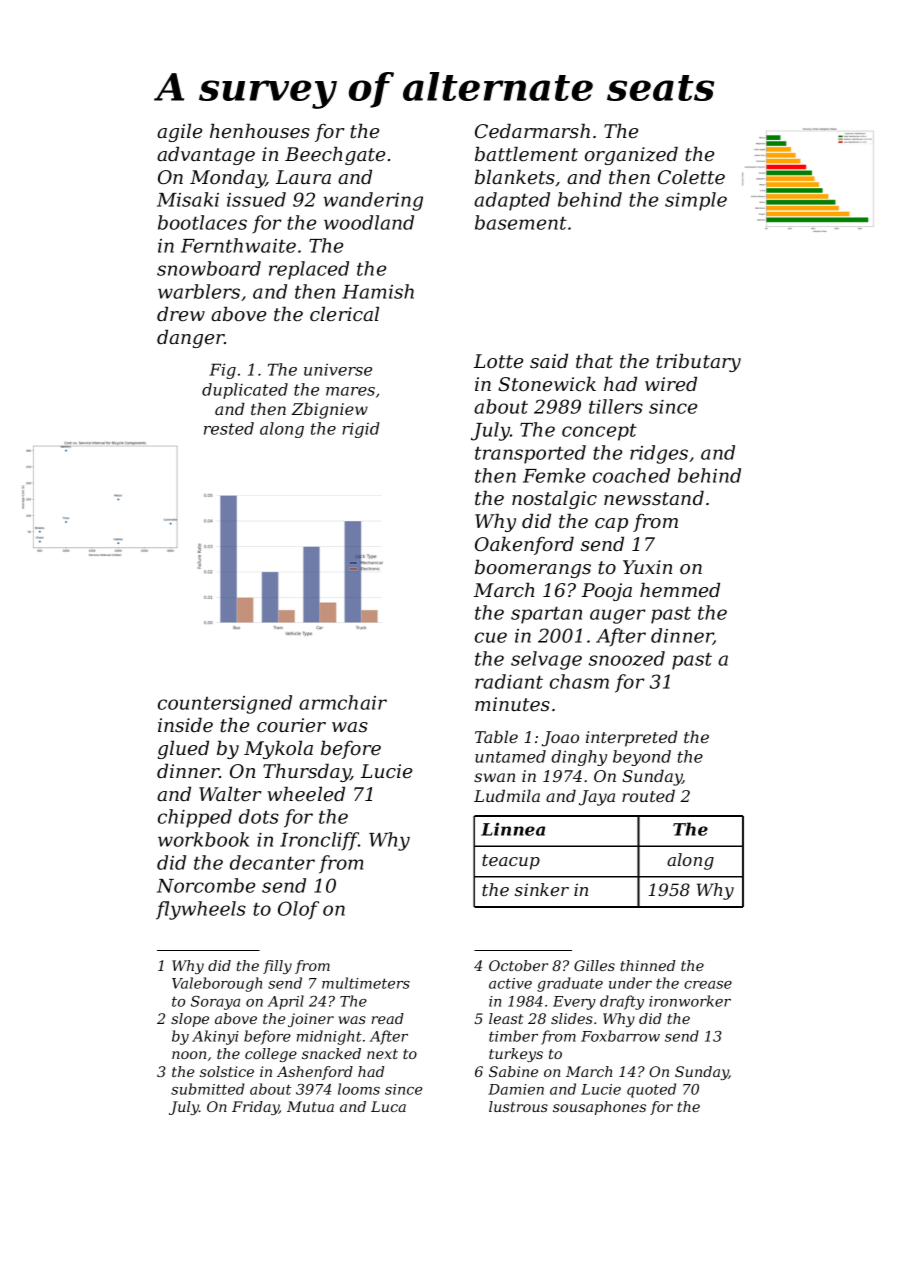 This screenshot has height=1276, width=900. What do you see at coordinates (388, 1106) in the screenshot?
I see `Luca` at bounding box center [388, 1106].
